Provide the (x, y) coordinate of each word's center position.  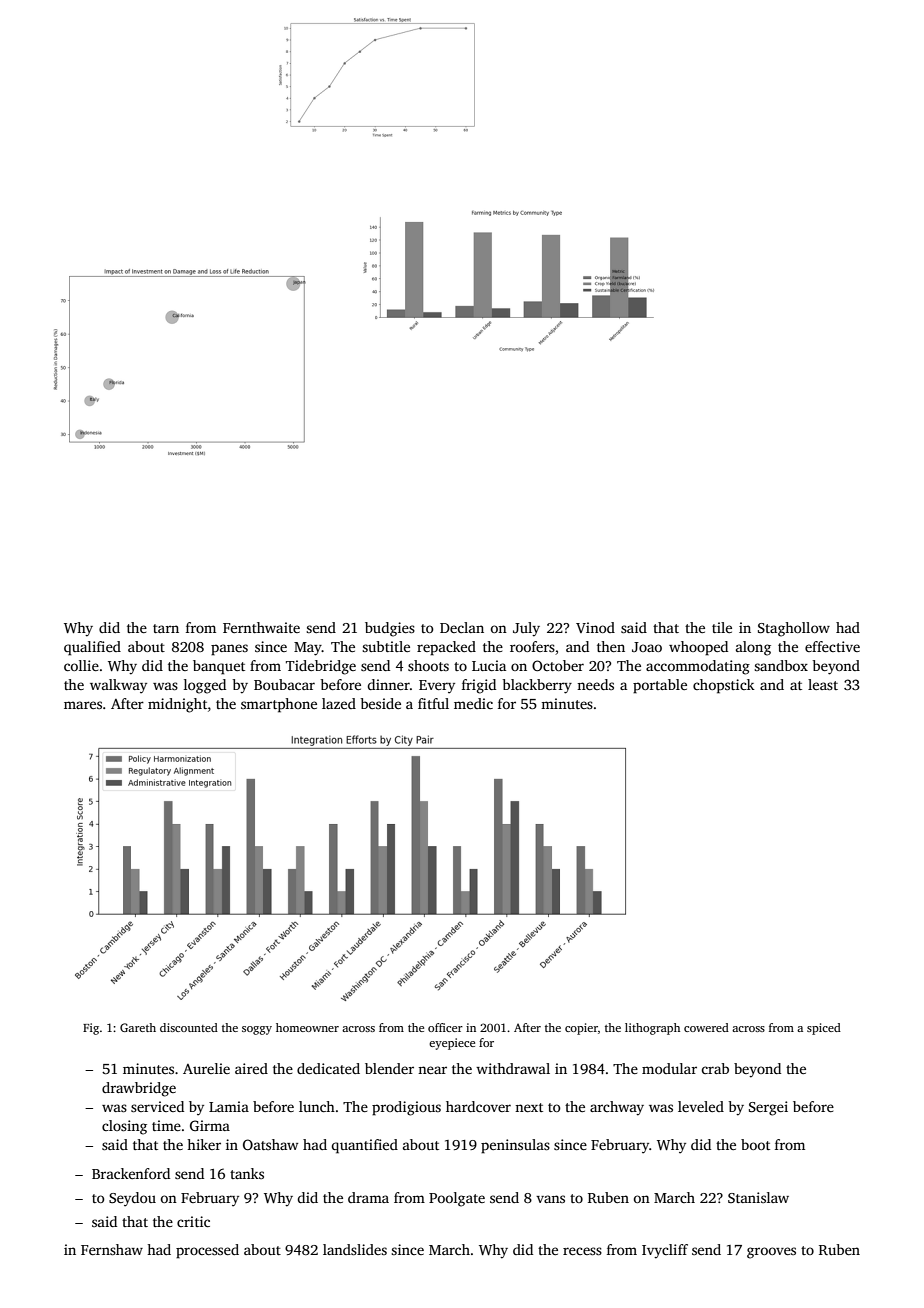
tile (722, 627)
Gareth (138, 1027)
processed (207, 1251)
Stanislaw (758, 1197)
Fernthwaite (261, 627)
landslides (355, 1249)
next (529, 1107)
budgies (390, 629)
